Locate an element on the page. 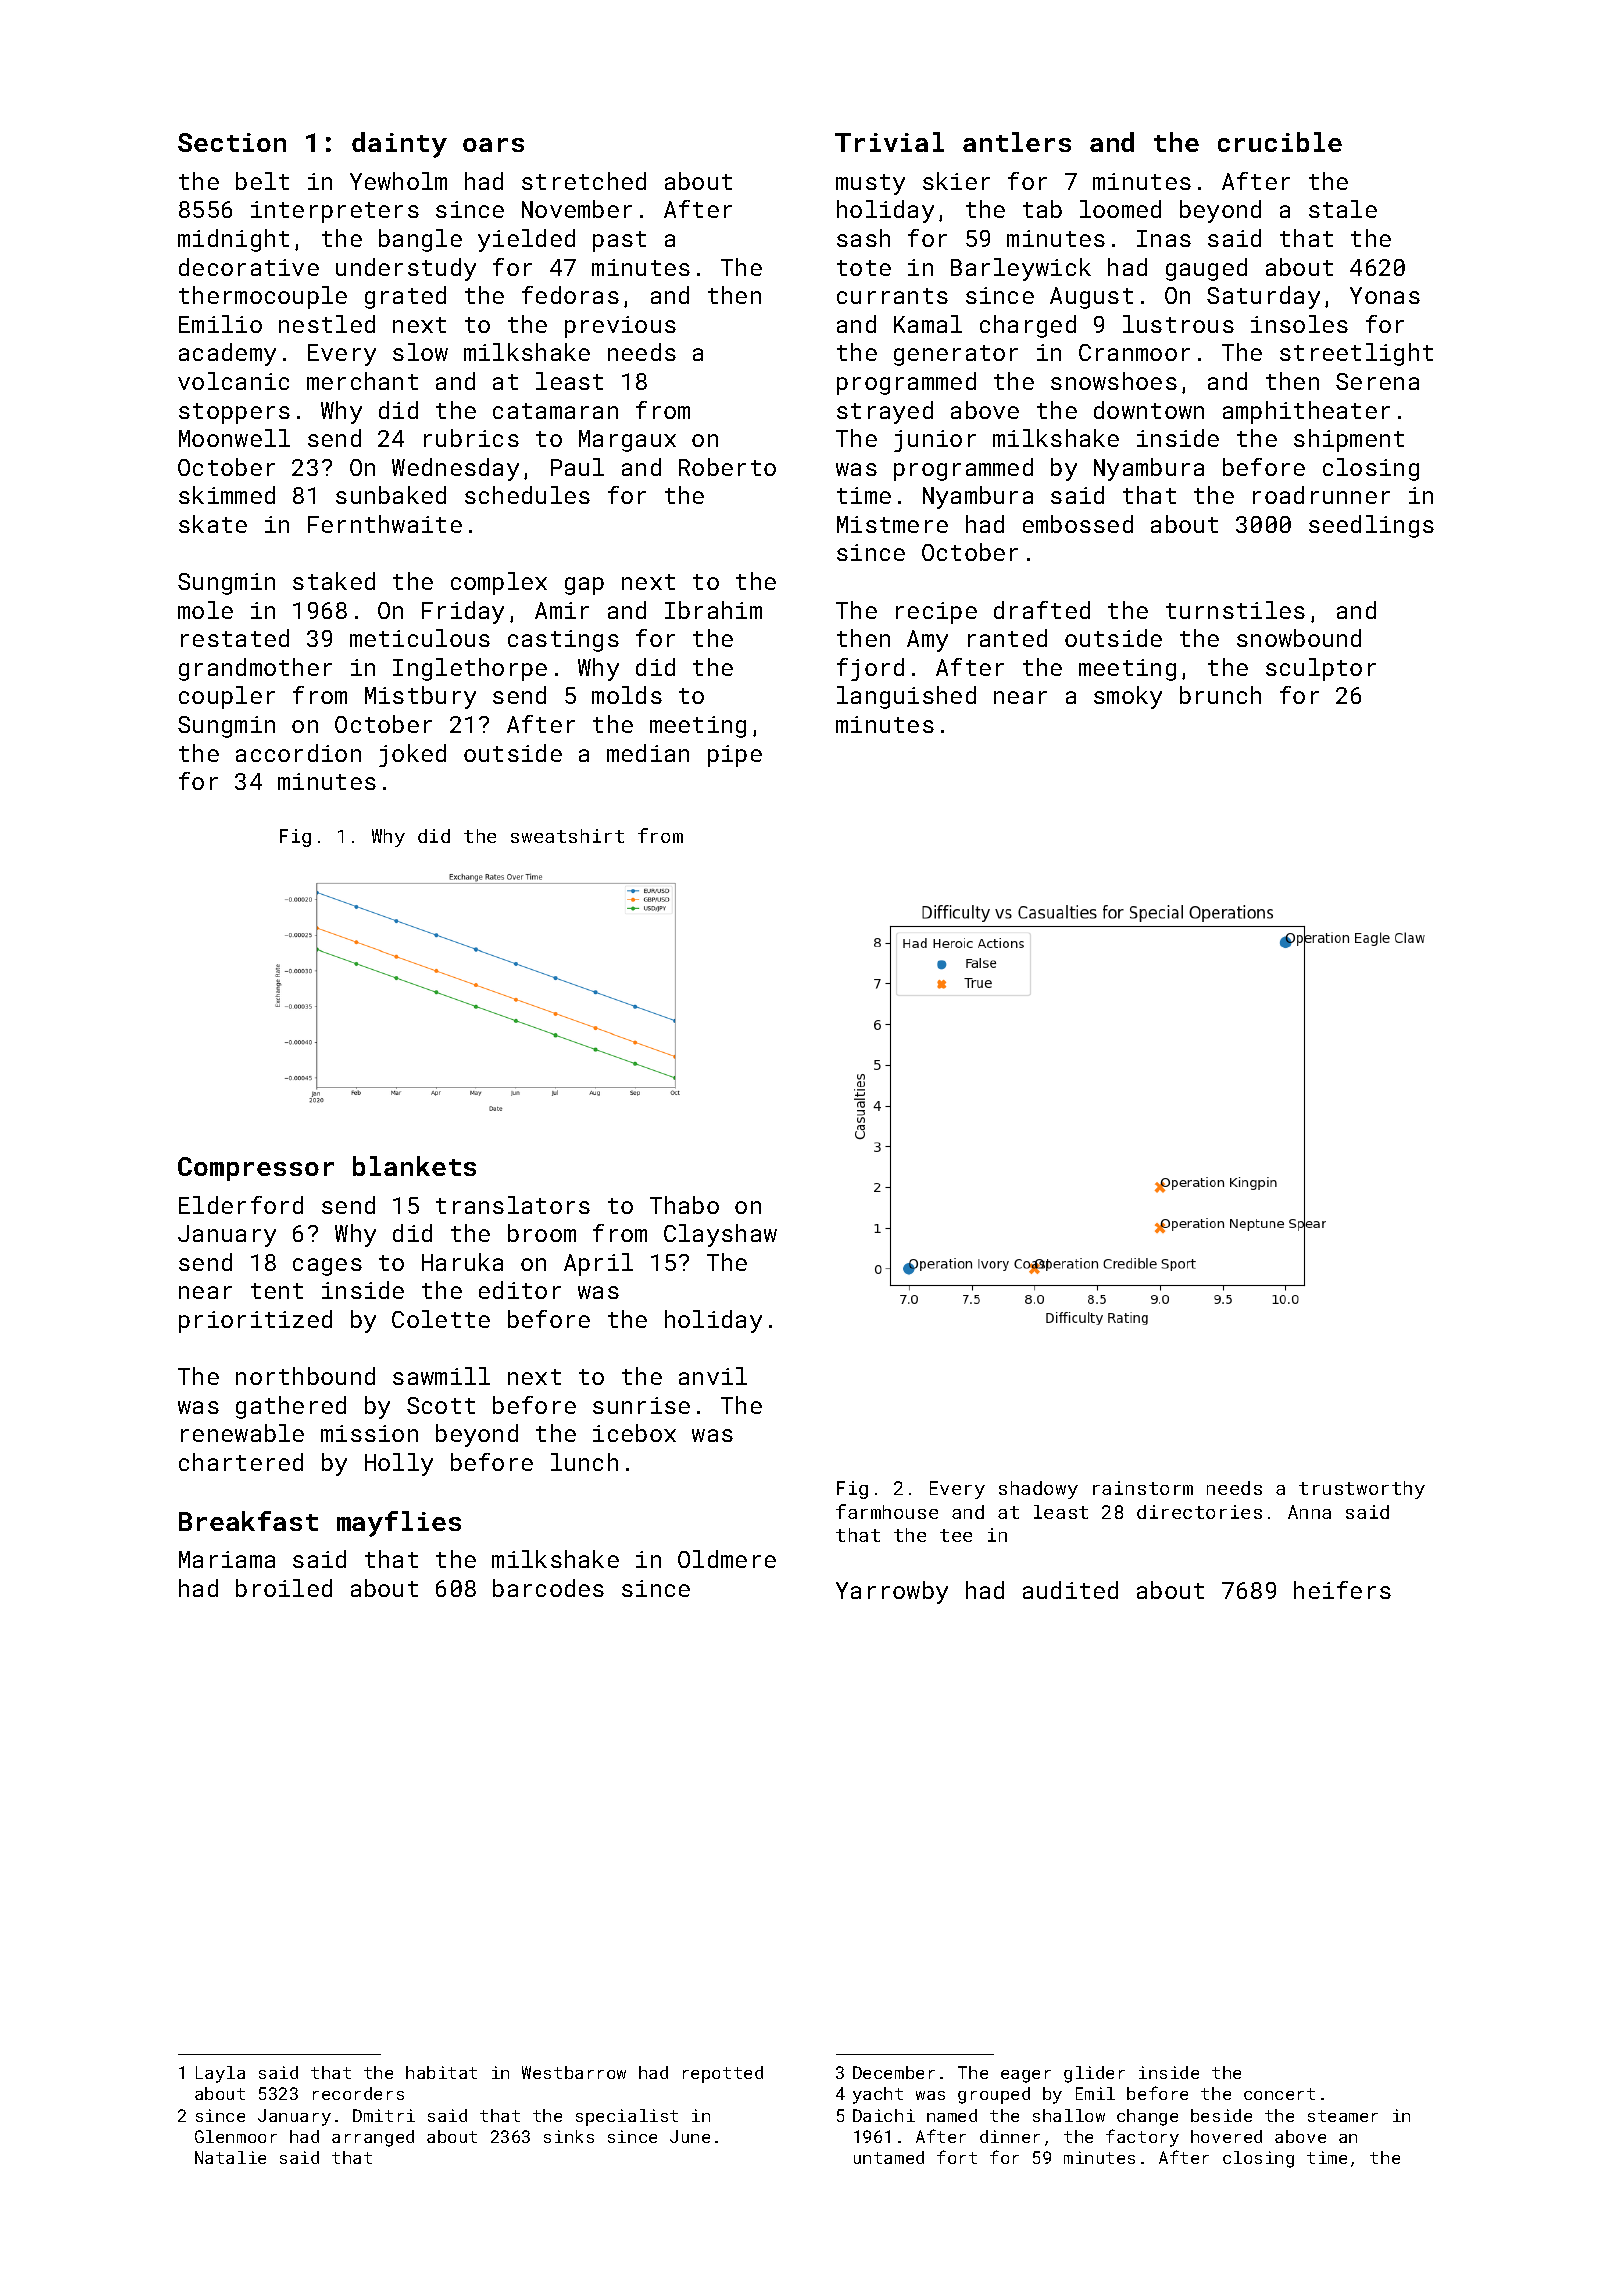  broiled is located at coordinates (284, 1588).
